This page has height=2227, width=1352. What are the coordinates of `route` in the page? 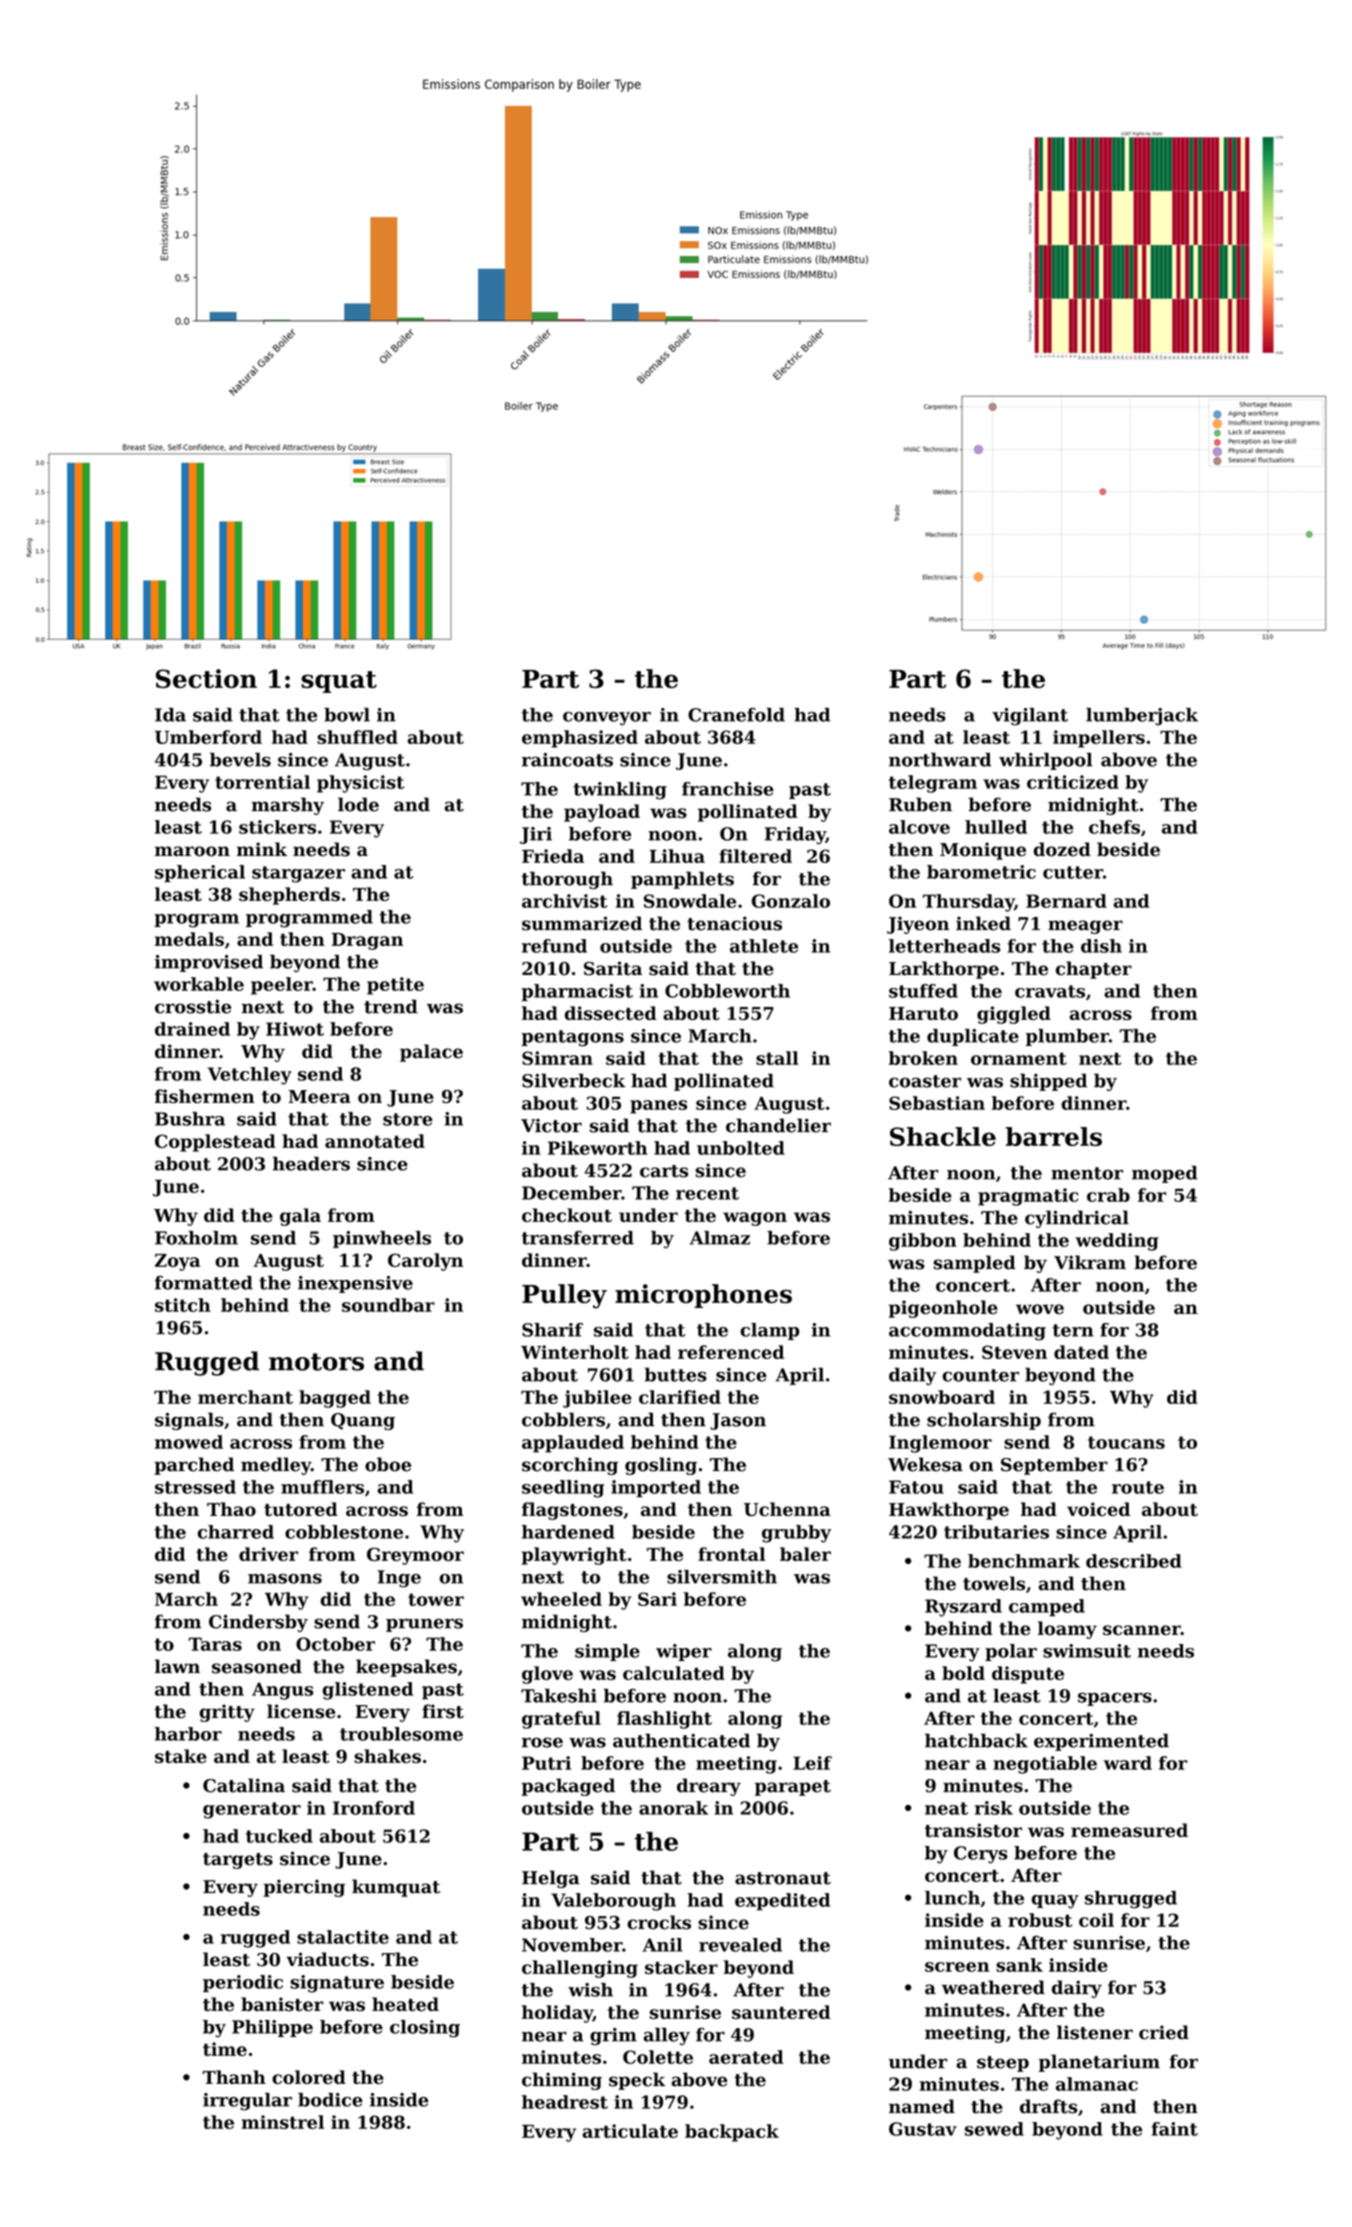 It's located at (1138, 1487).
